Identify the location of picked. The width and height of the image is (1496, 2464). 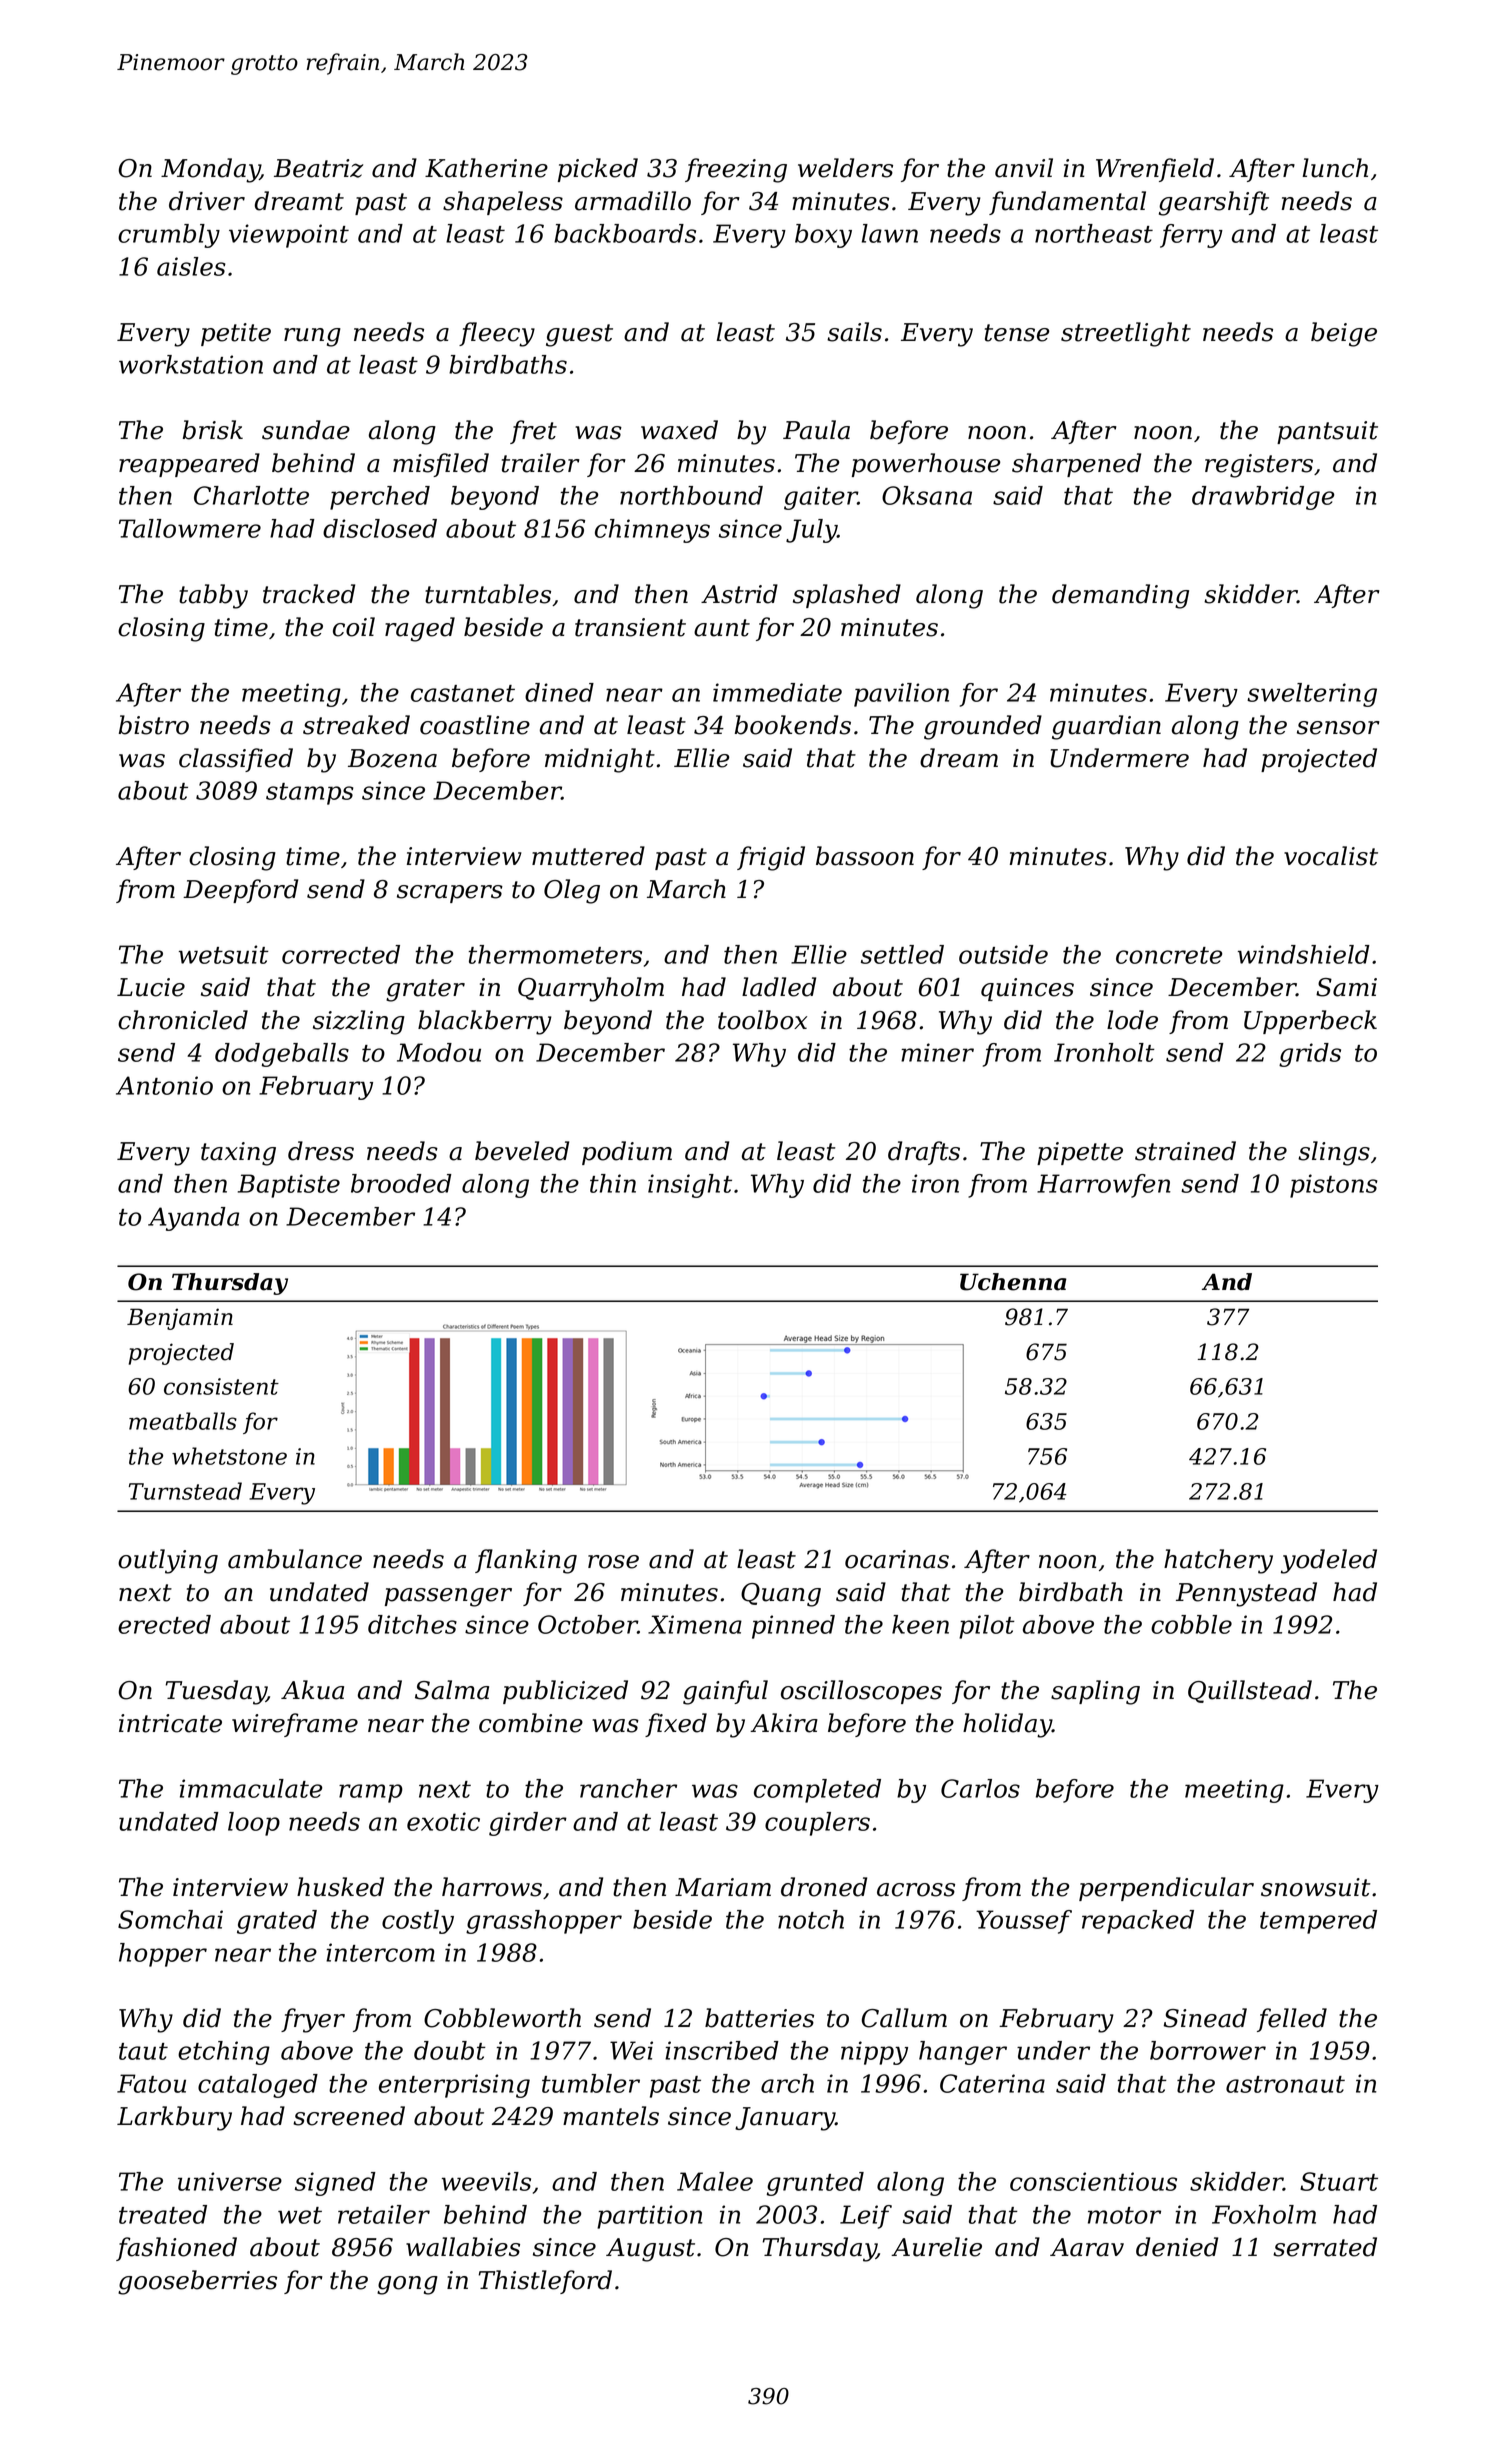
(598, 170).
